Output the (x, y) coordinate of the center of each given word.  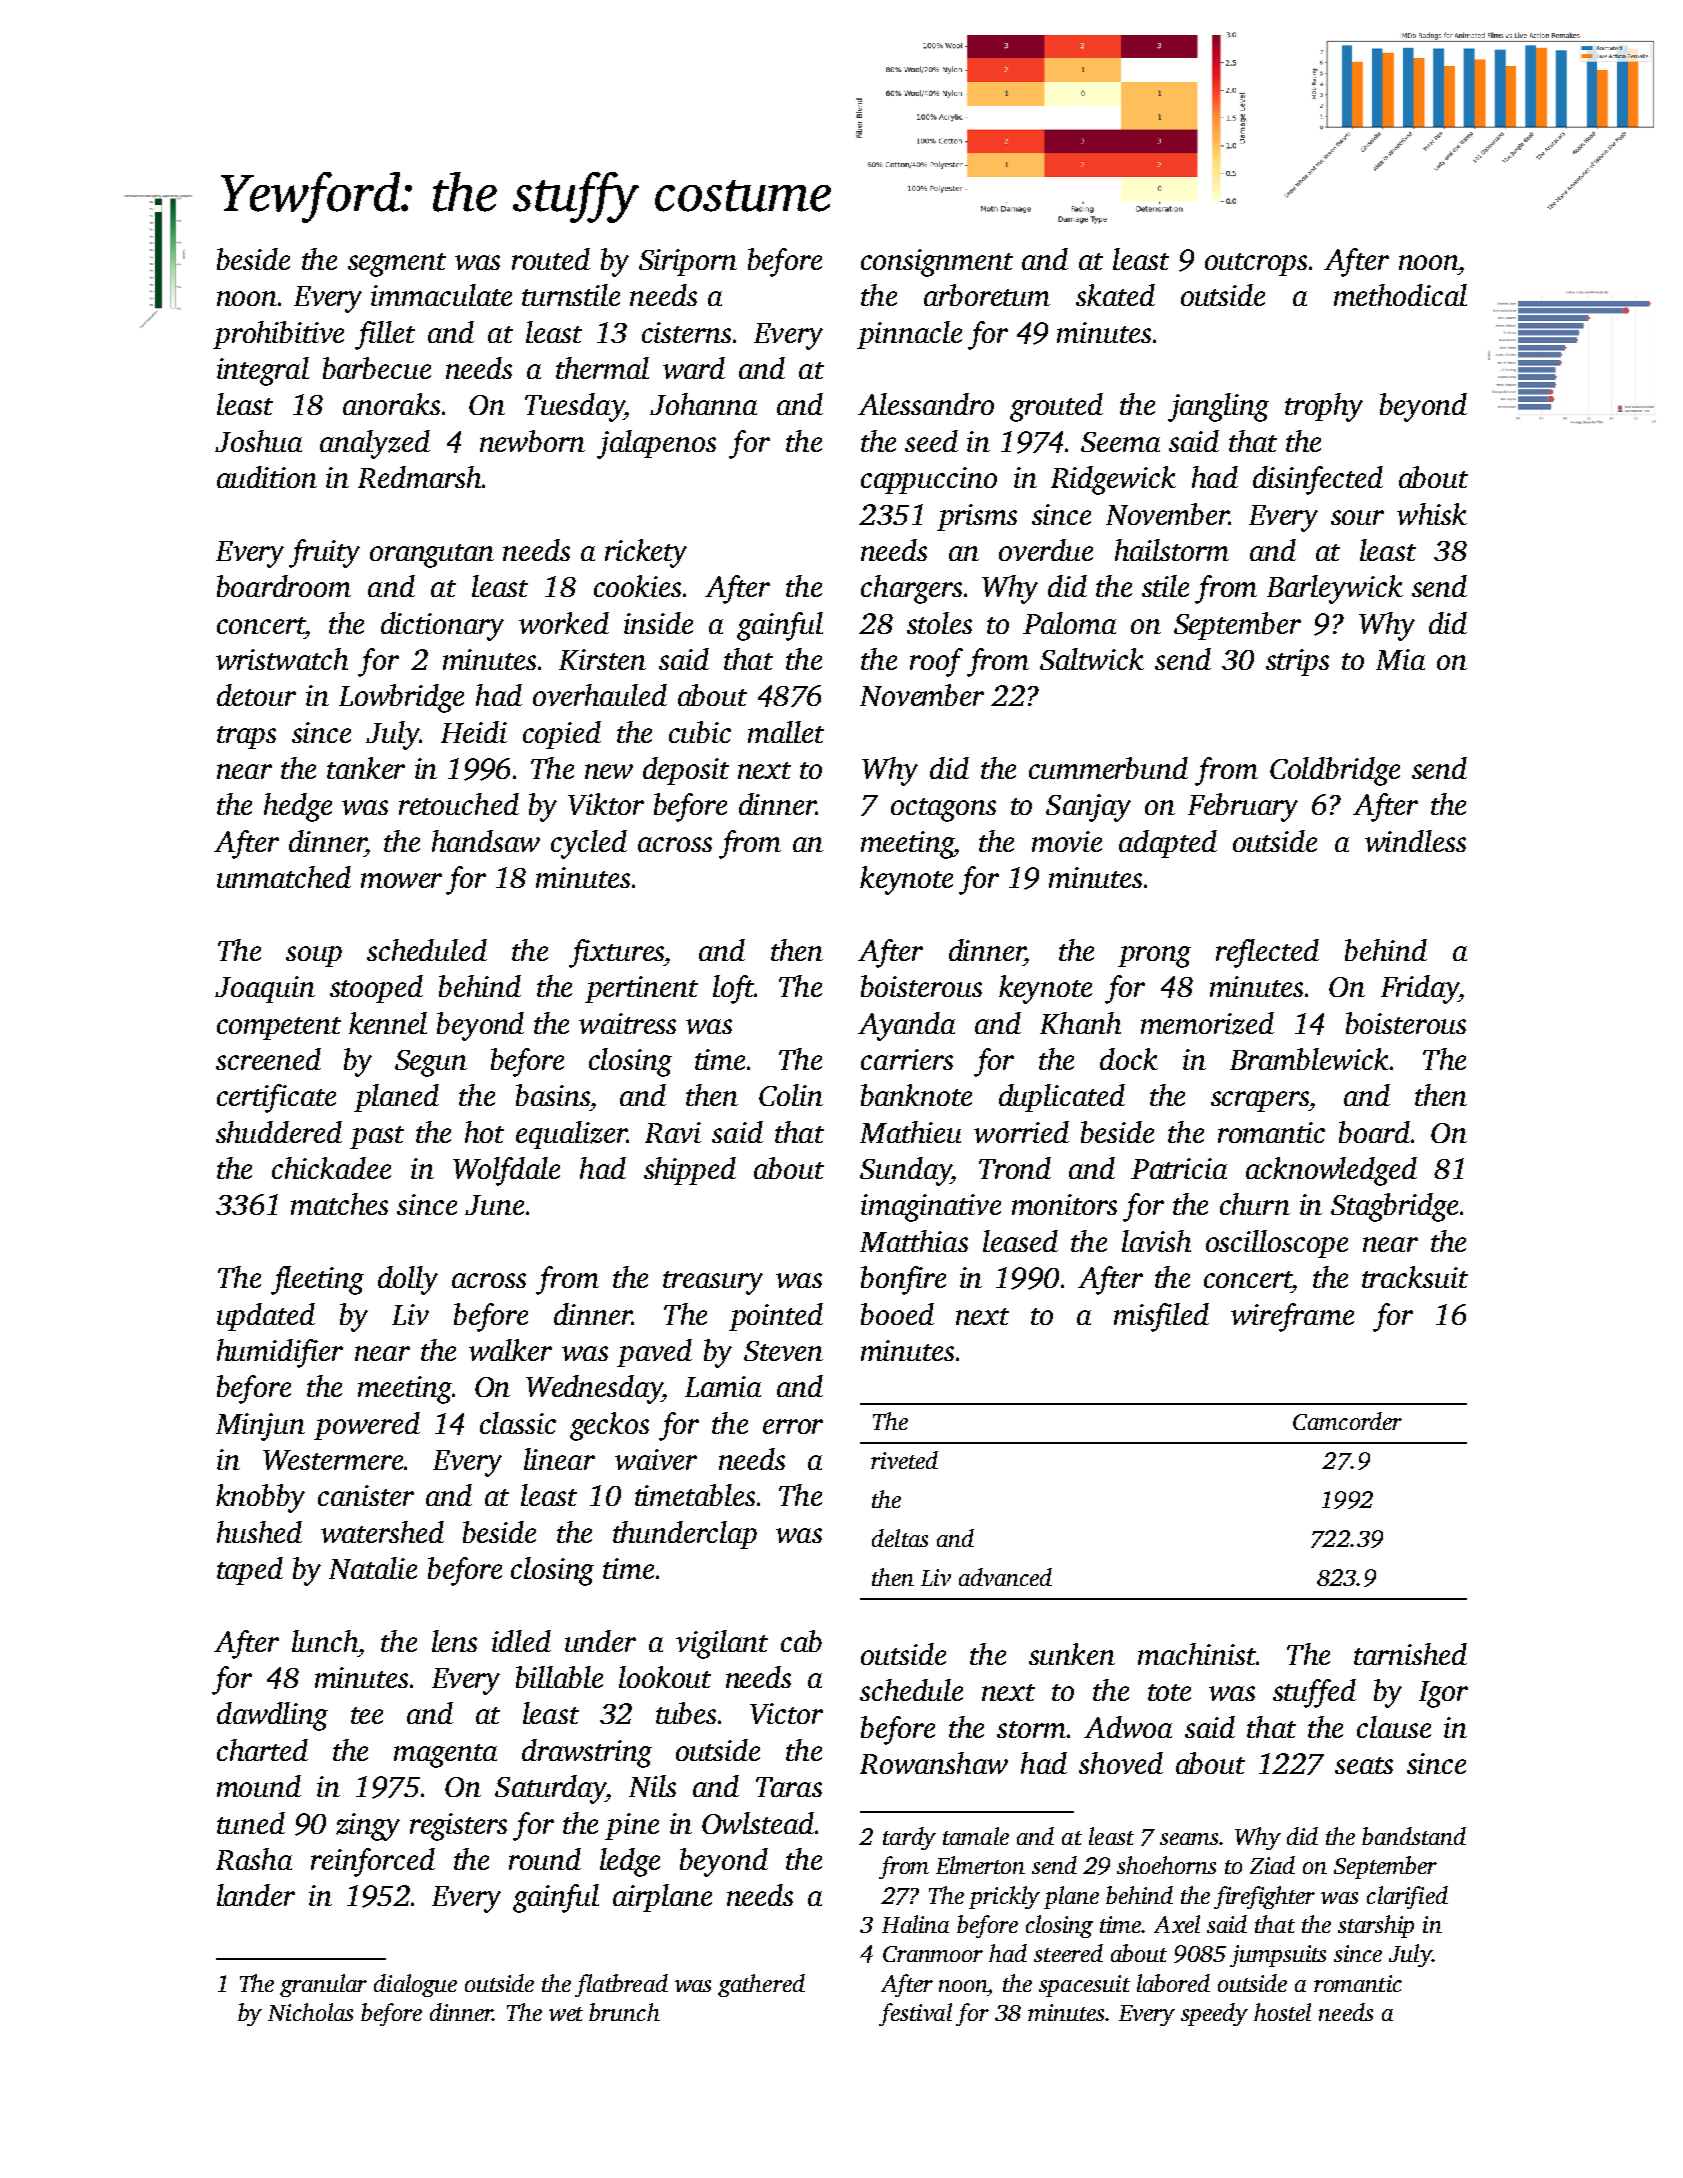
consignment (937, 263)
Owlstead (758, 1823)
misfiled (1161, 1317)
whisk (1432, 514)
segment (397, 265)
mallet (786, 732)
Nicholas (310, 2012)
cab (801, 1641)
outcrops (1256, 264)
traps (246, 737)
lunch (325, 1641)
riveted (904, 1460)
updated (266, 1317)
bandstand (1414, 1836)
